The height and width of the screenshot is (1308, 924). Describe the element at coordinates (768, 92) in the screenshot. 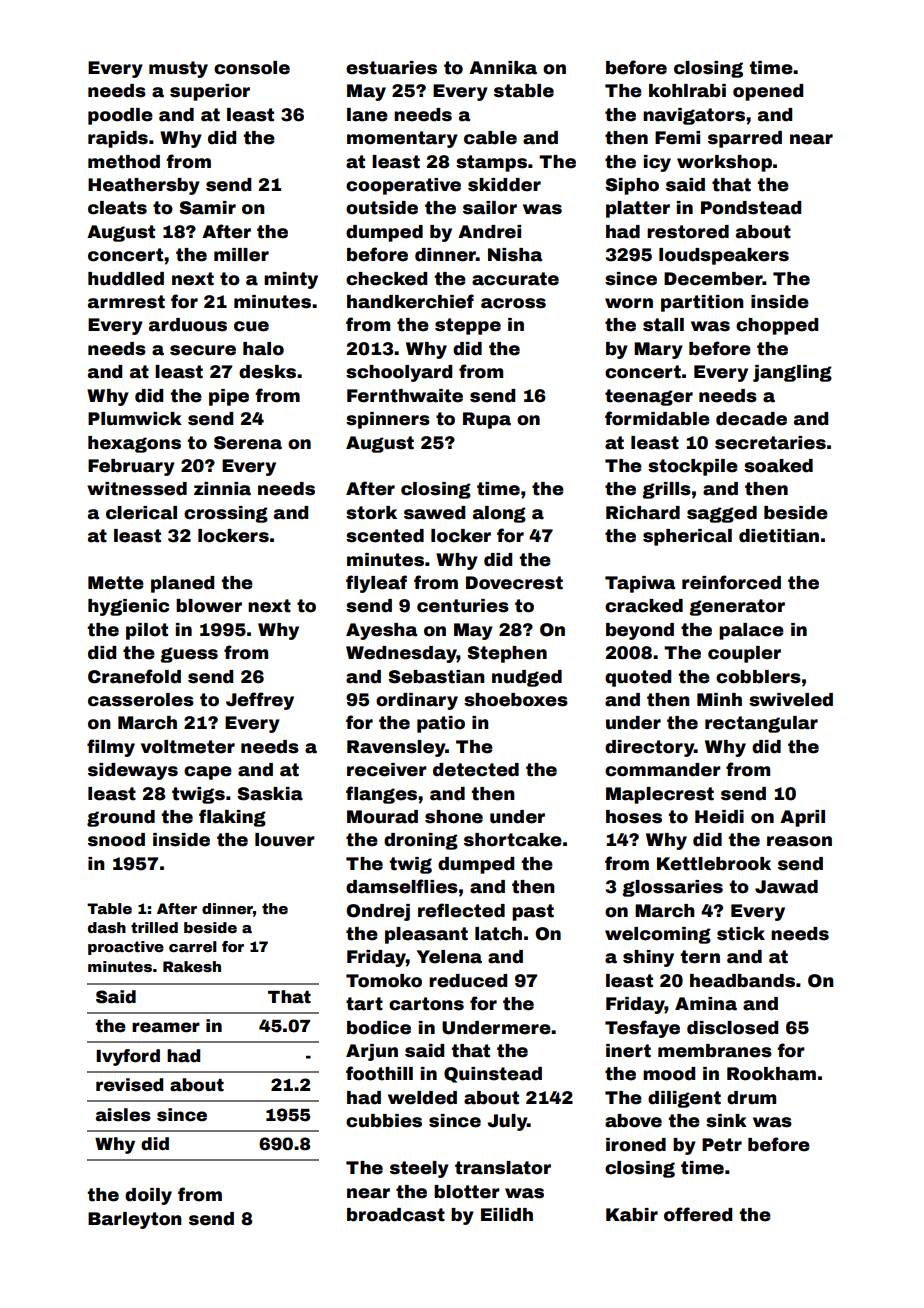

I see `opened` at that location.
